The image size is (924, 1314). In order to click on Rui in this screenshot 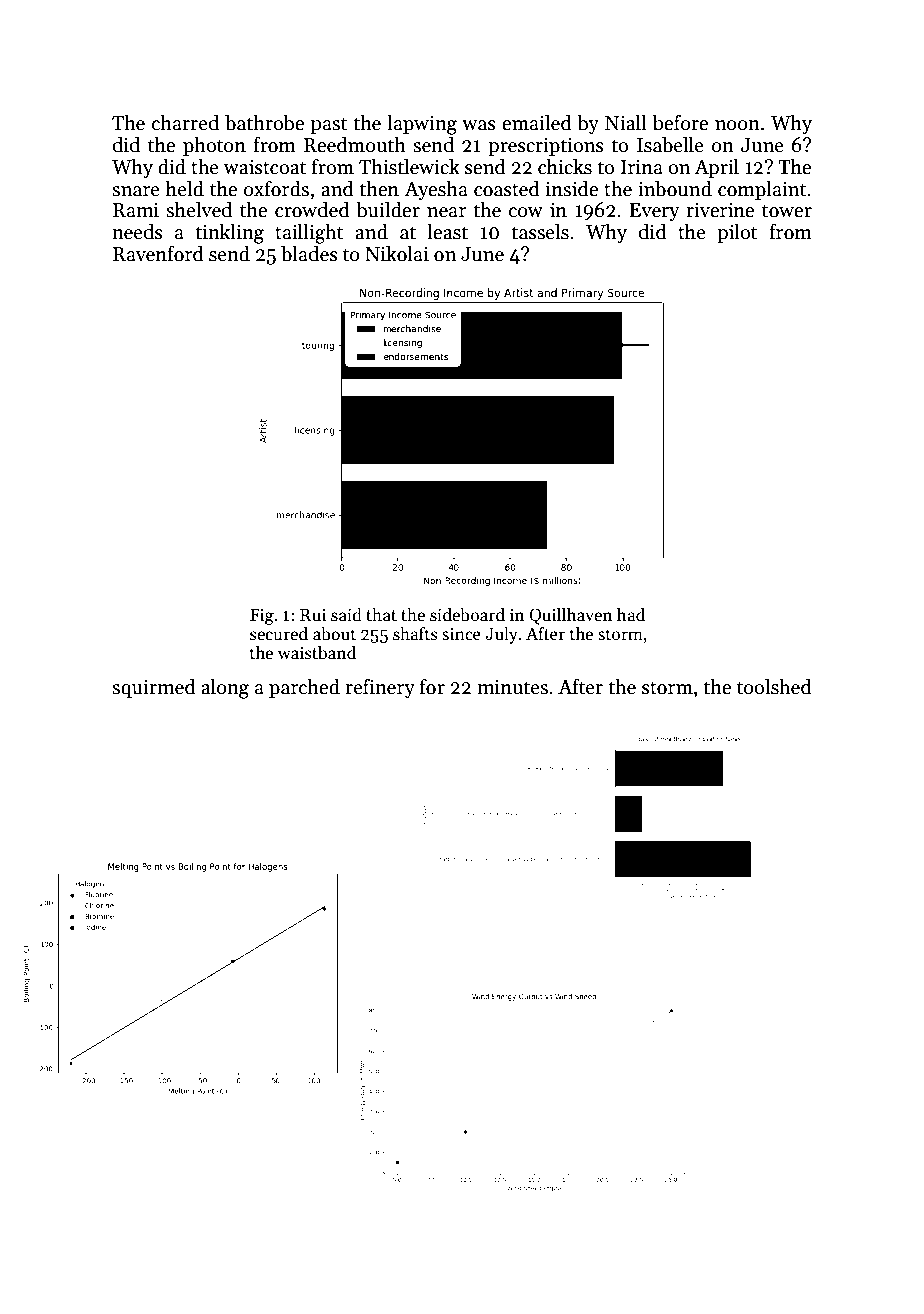, I will do `click(313, 614)`.
